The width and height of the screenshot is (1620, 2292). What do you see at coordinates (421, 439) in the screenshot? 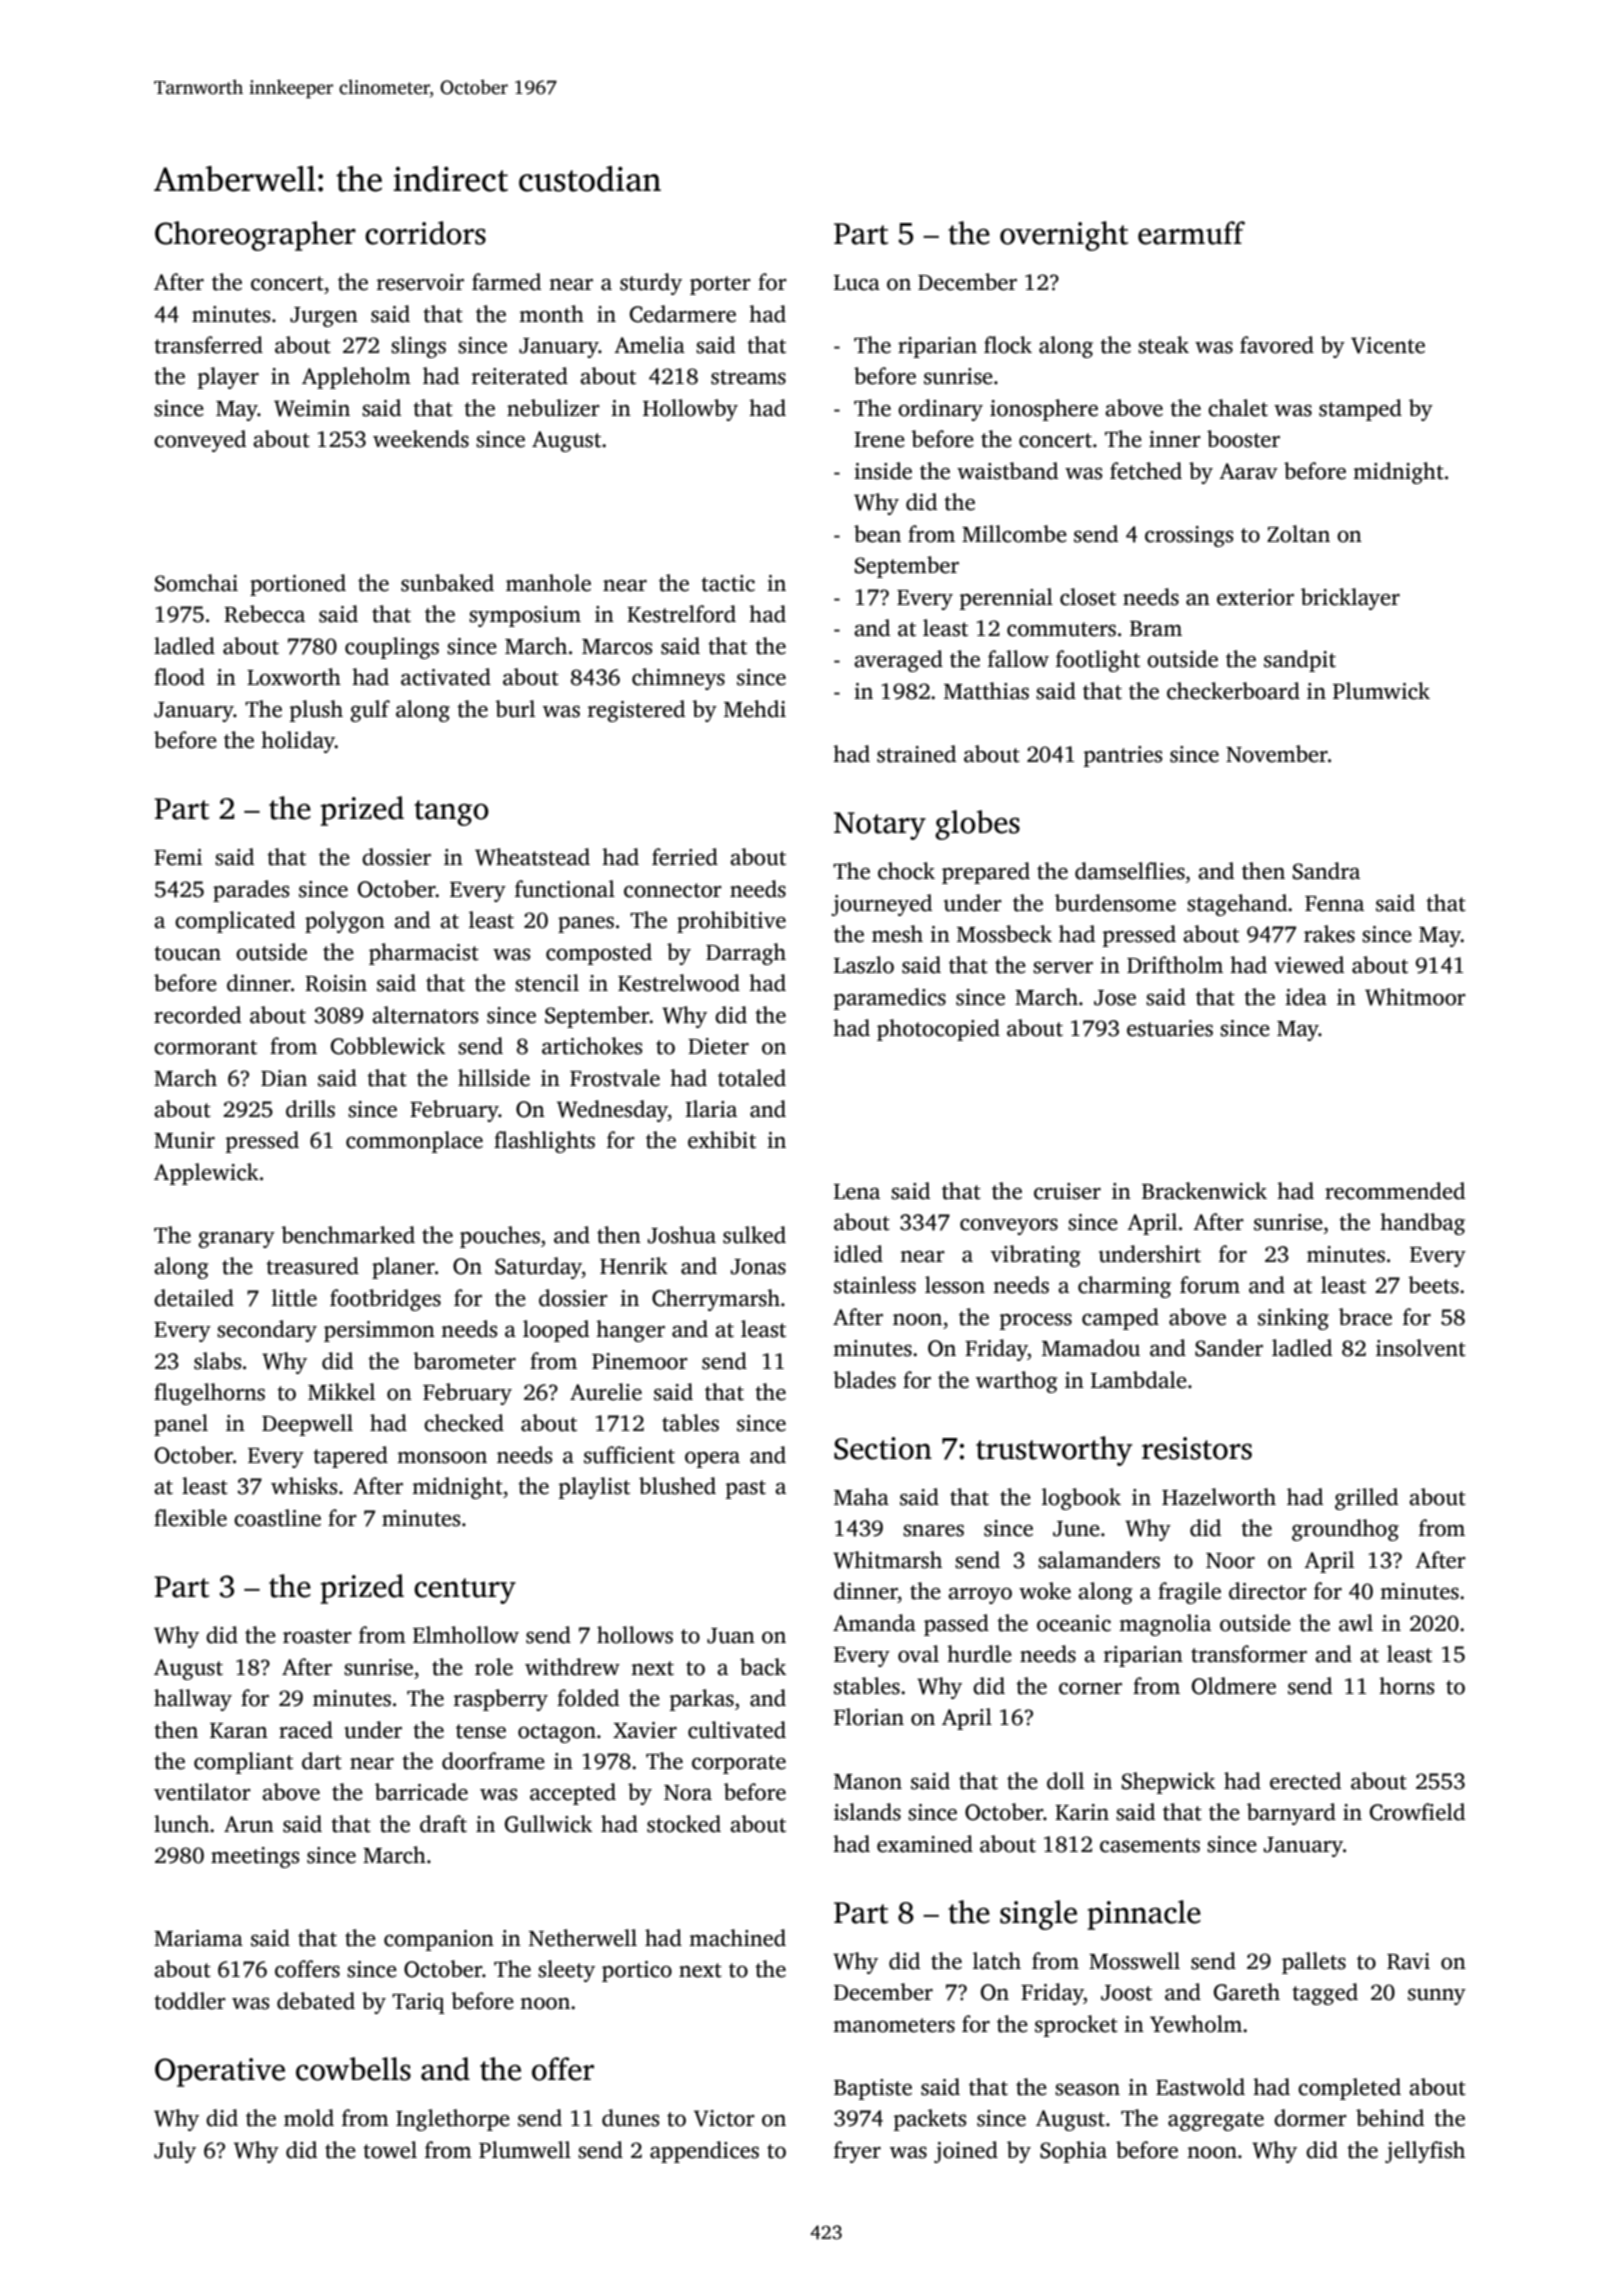
I see `weekends` at bounding box center [421, 439].
